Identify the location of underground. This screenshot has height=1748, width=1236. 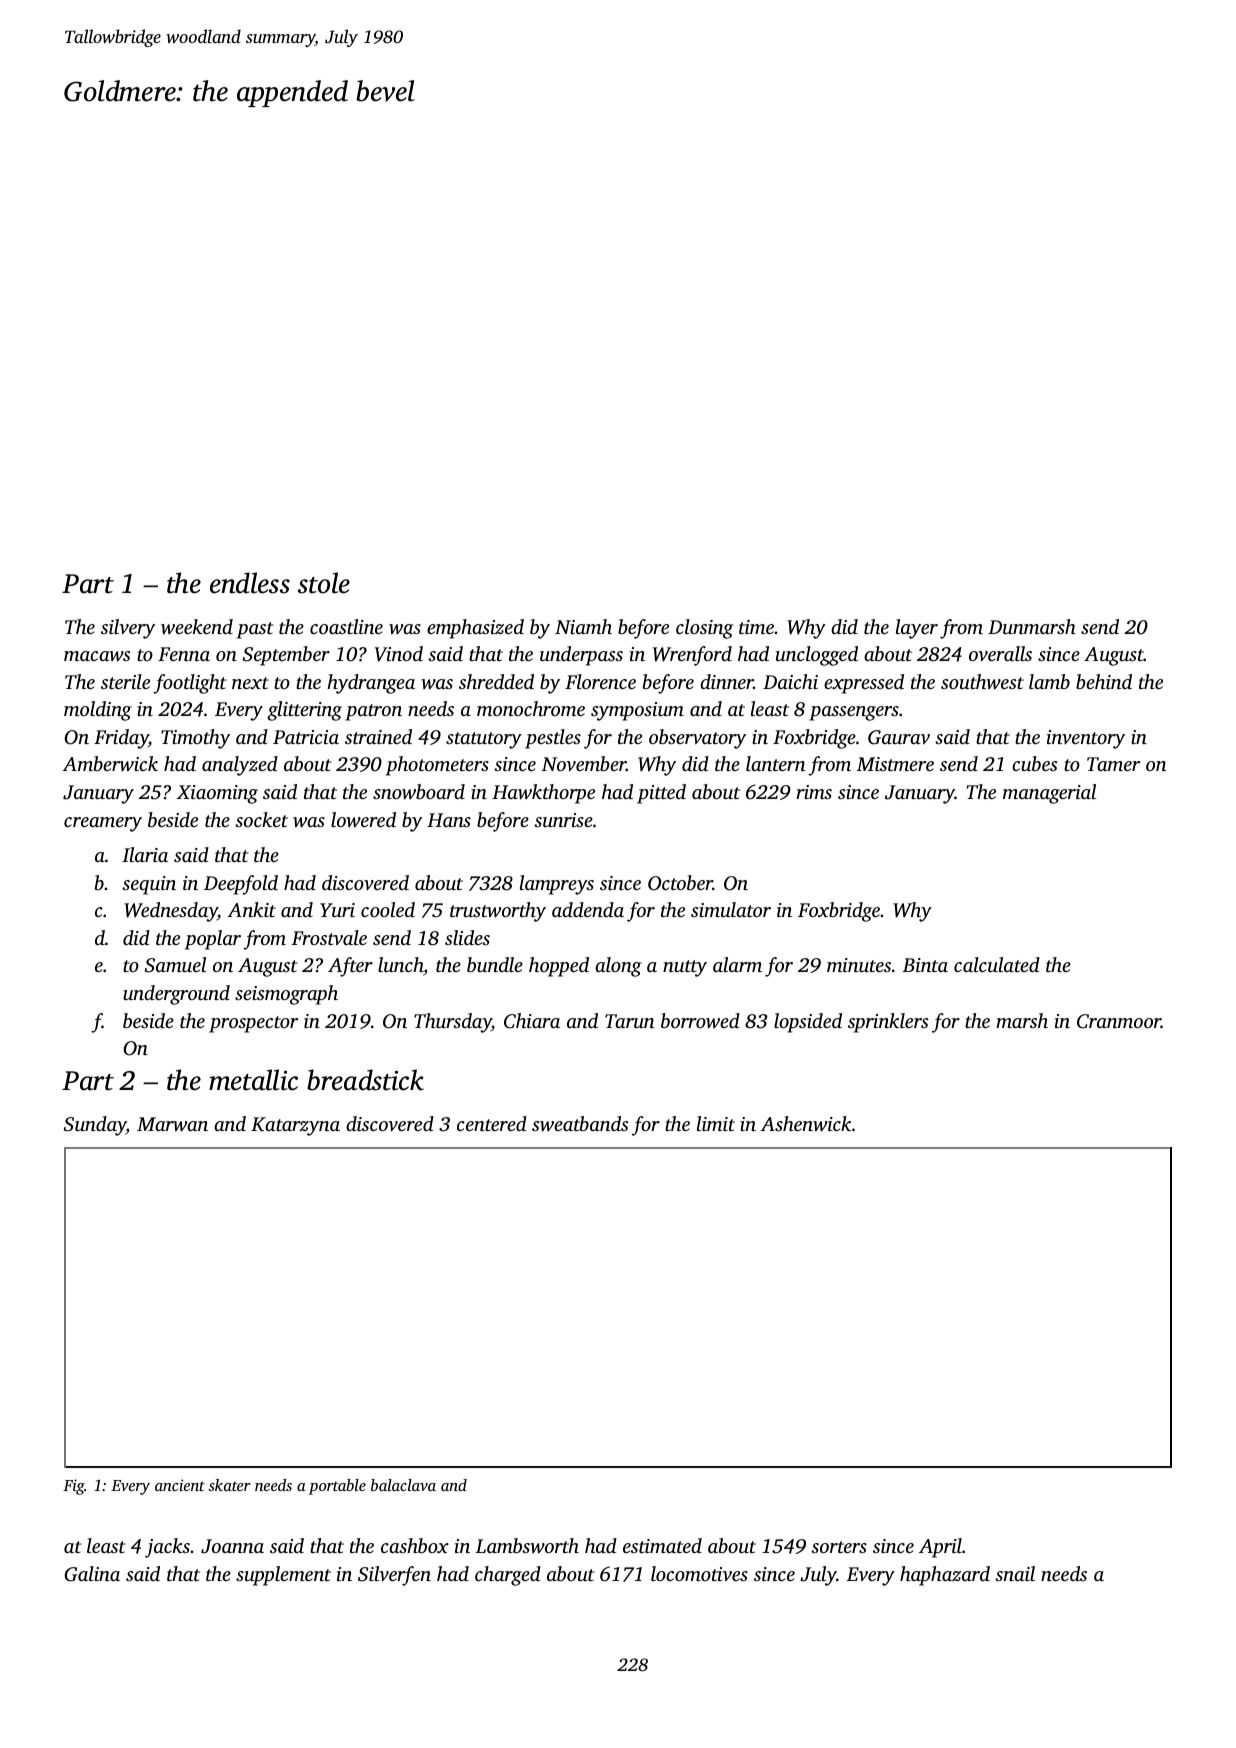
(176, 995).
